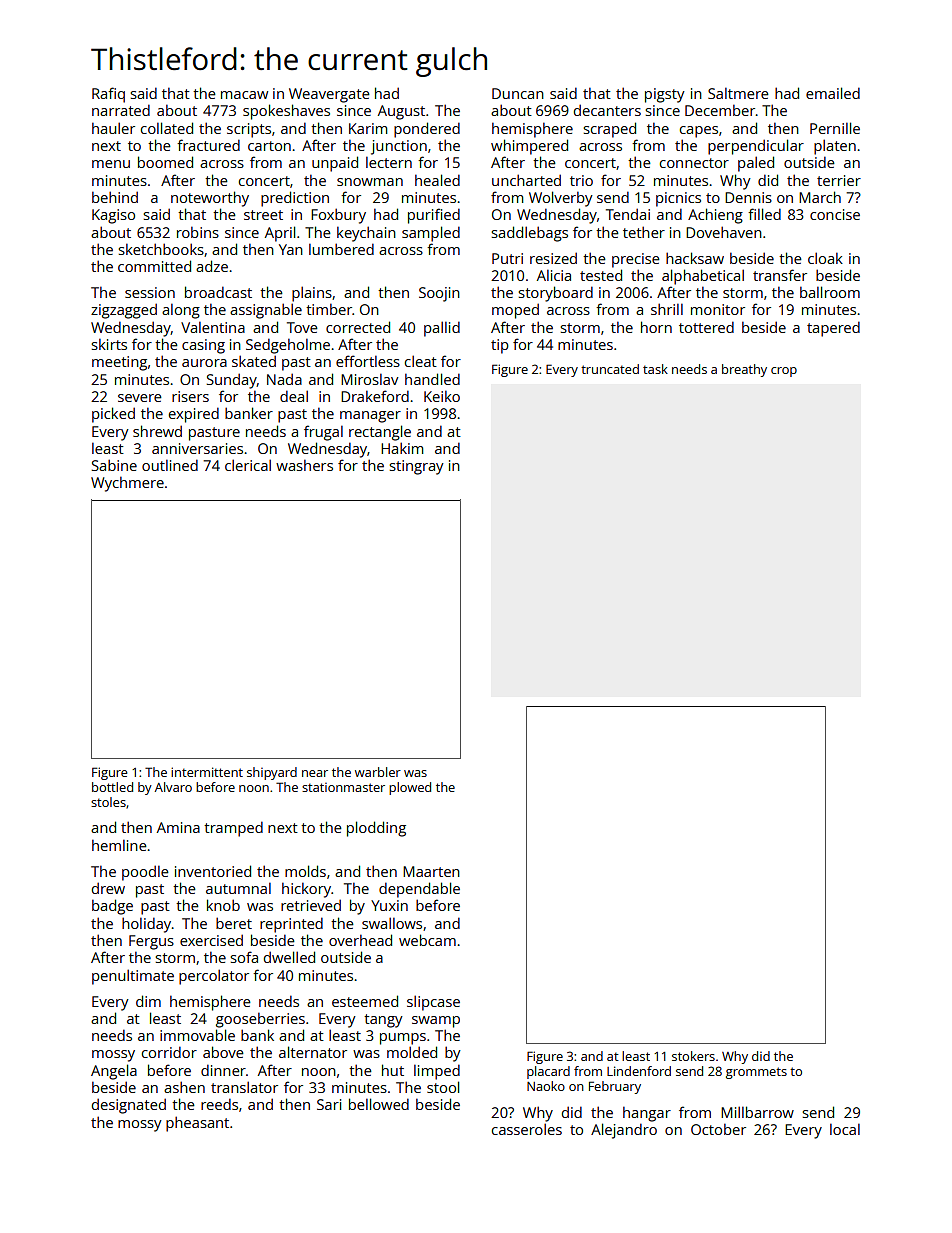  Describe the element at coordinates (244, 95) in the page. I see `macaw` at that location.
